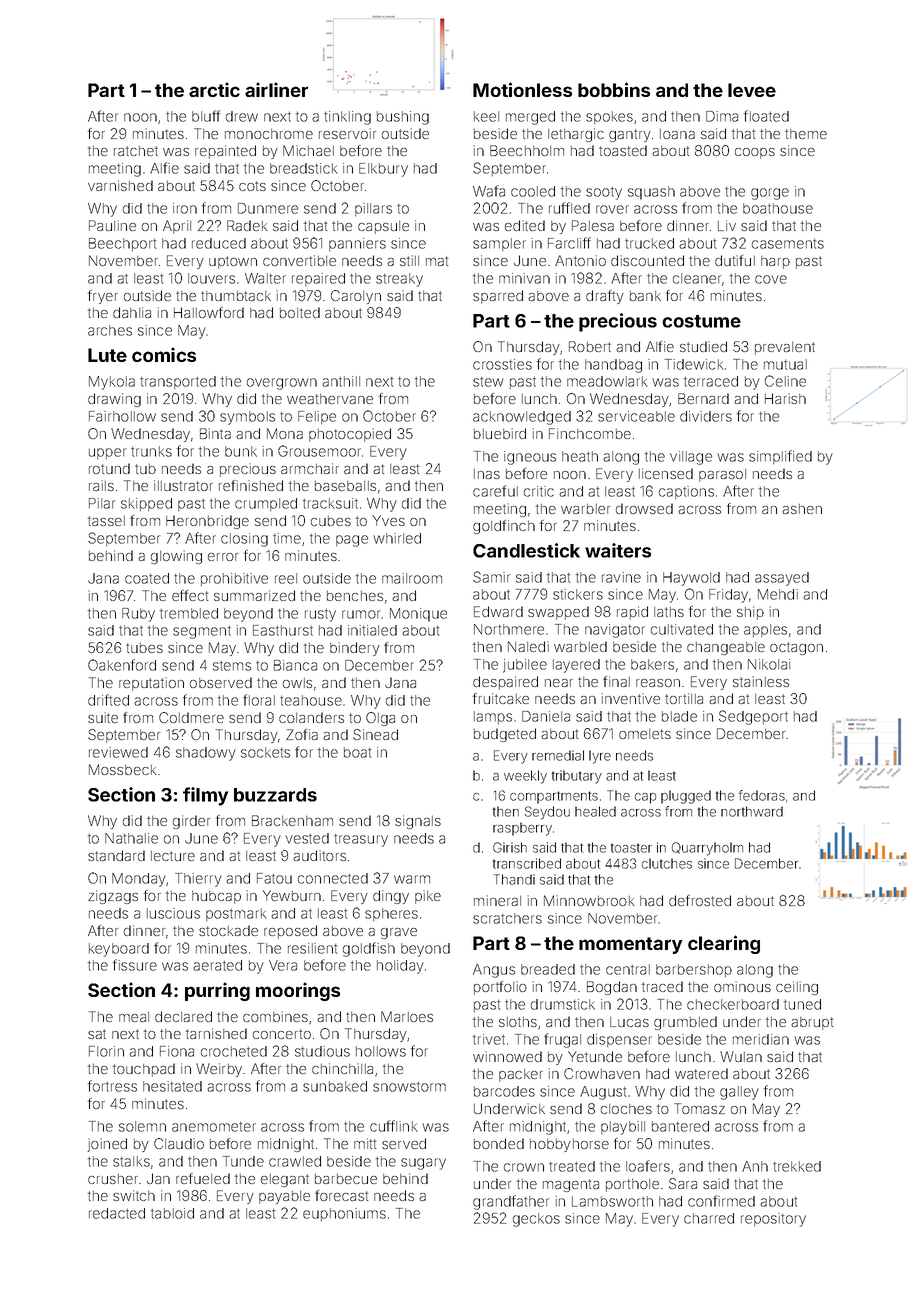  What do you see at coordinates (753, 717) in the screenshot?
I see `Sedgeport` at bounding box center [753, 717].
